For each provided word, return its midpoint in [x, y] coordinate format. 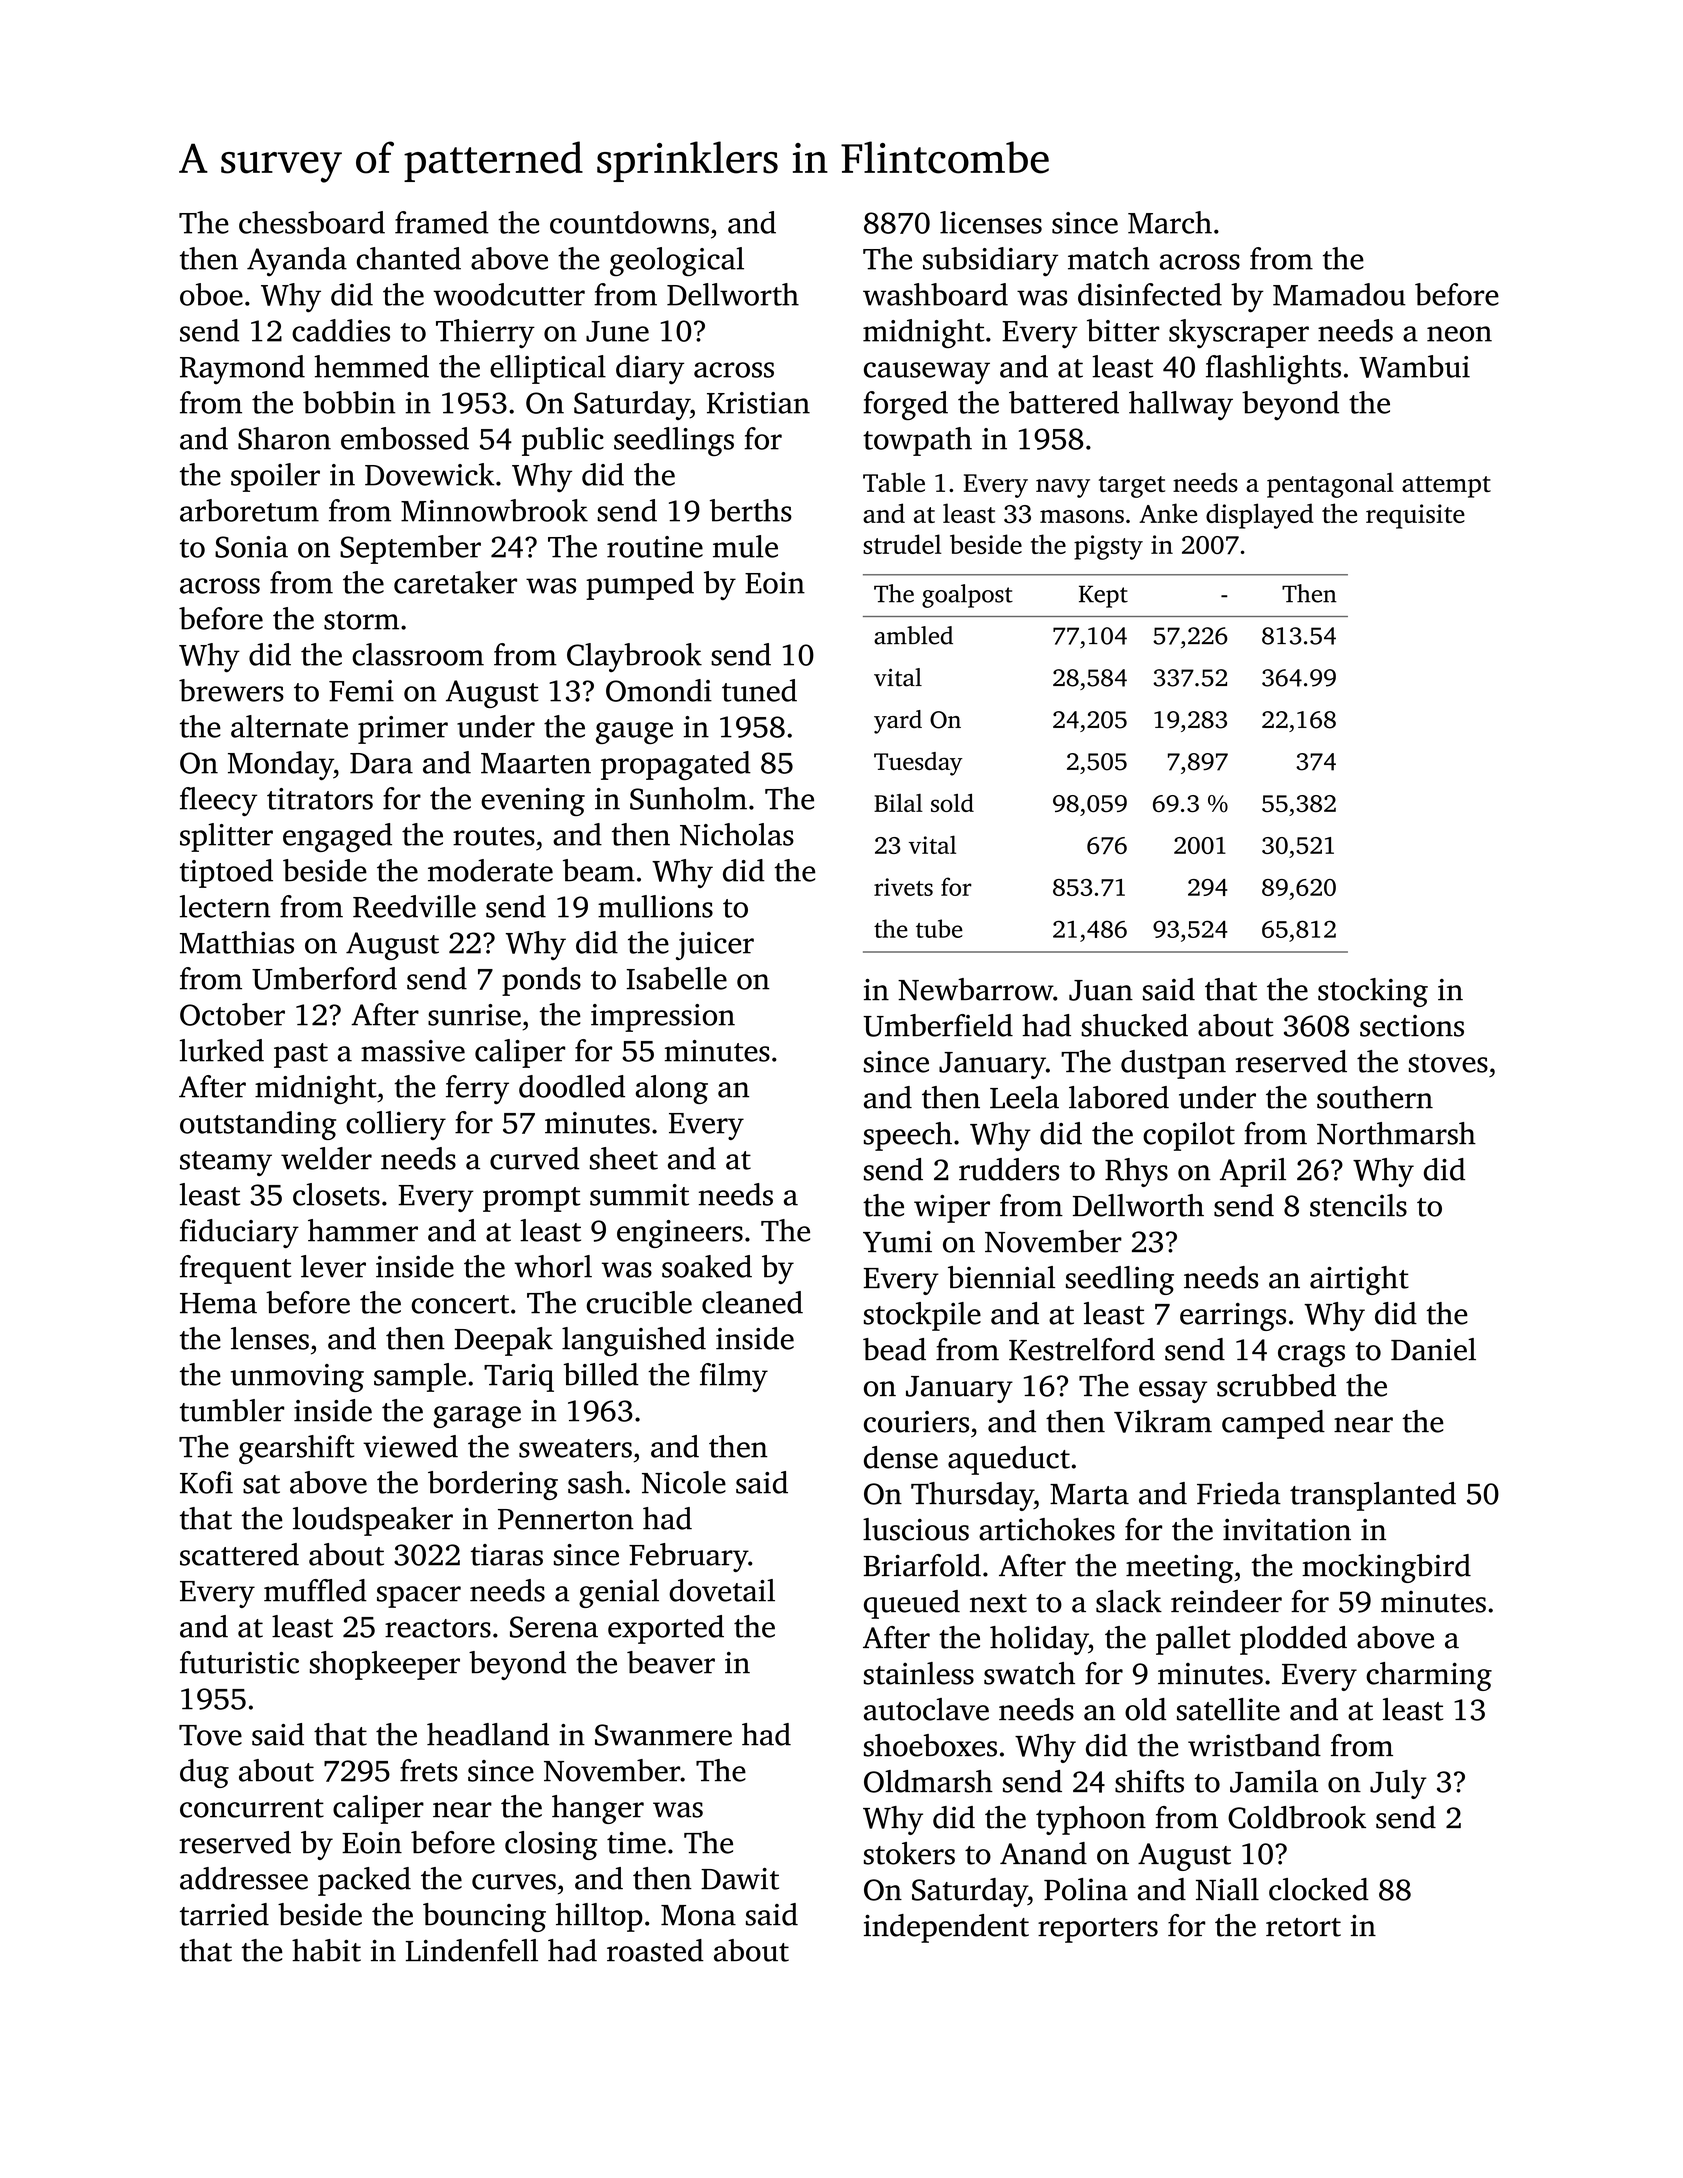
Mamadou [1339, 294]
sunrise [474, 1015]
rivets [903, 887]
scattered [239, 1554]
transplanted [1373, 1496]
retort [1303, 1927]
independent [946, 1928]
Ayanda [297, 261]
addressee [244, 1878]
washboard [935, 294]
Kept [1103, 596]
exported [666, 1629]
